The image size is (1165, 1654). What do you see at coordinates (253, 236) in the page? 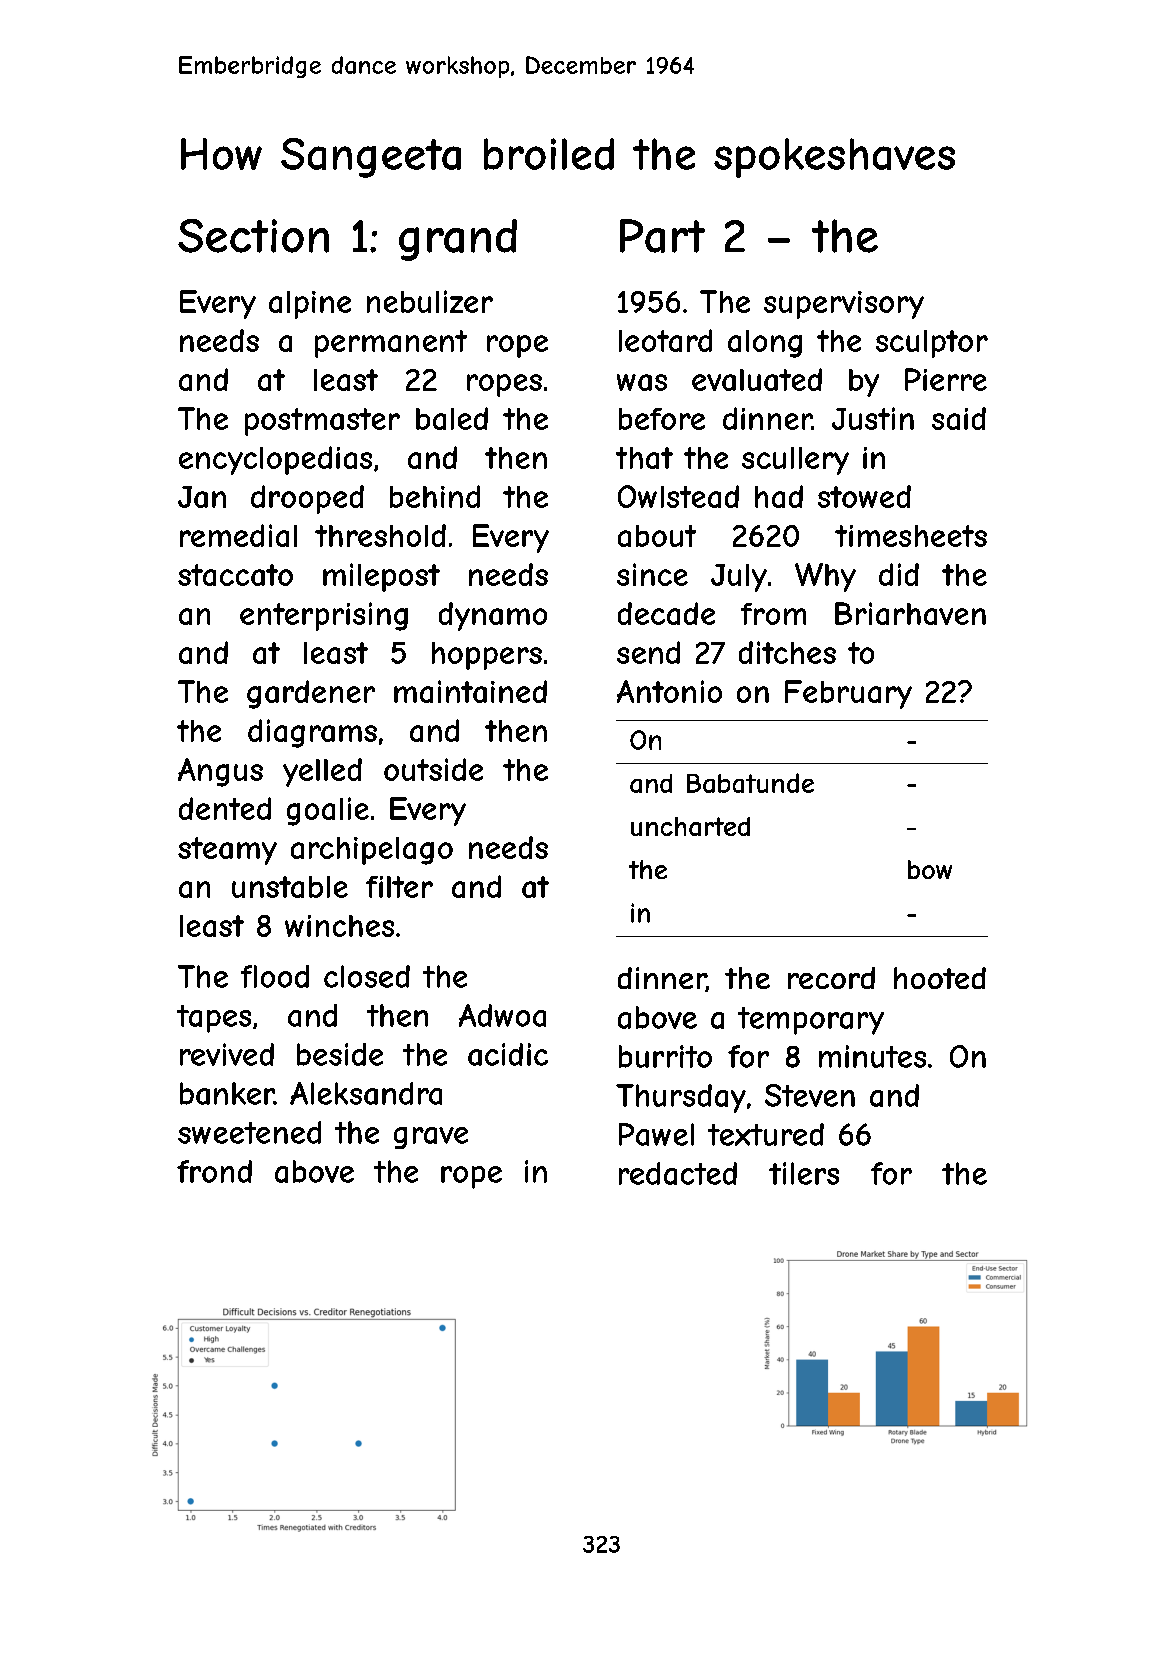
I see `Section` at bounding box center [253, 236].
